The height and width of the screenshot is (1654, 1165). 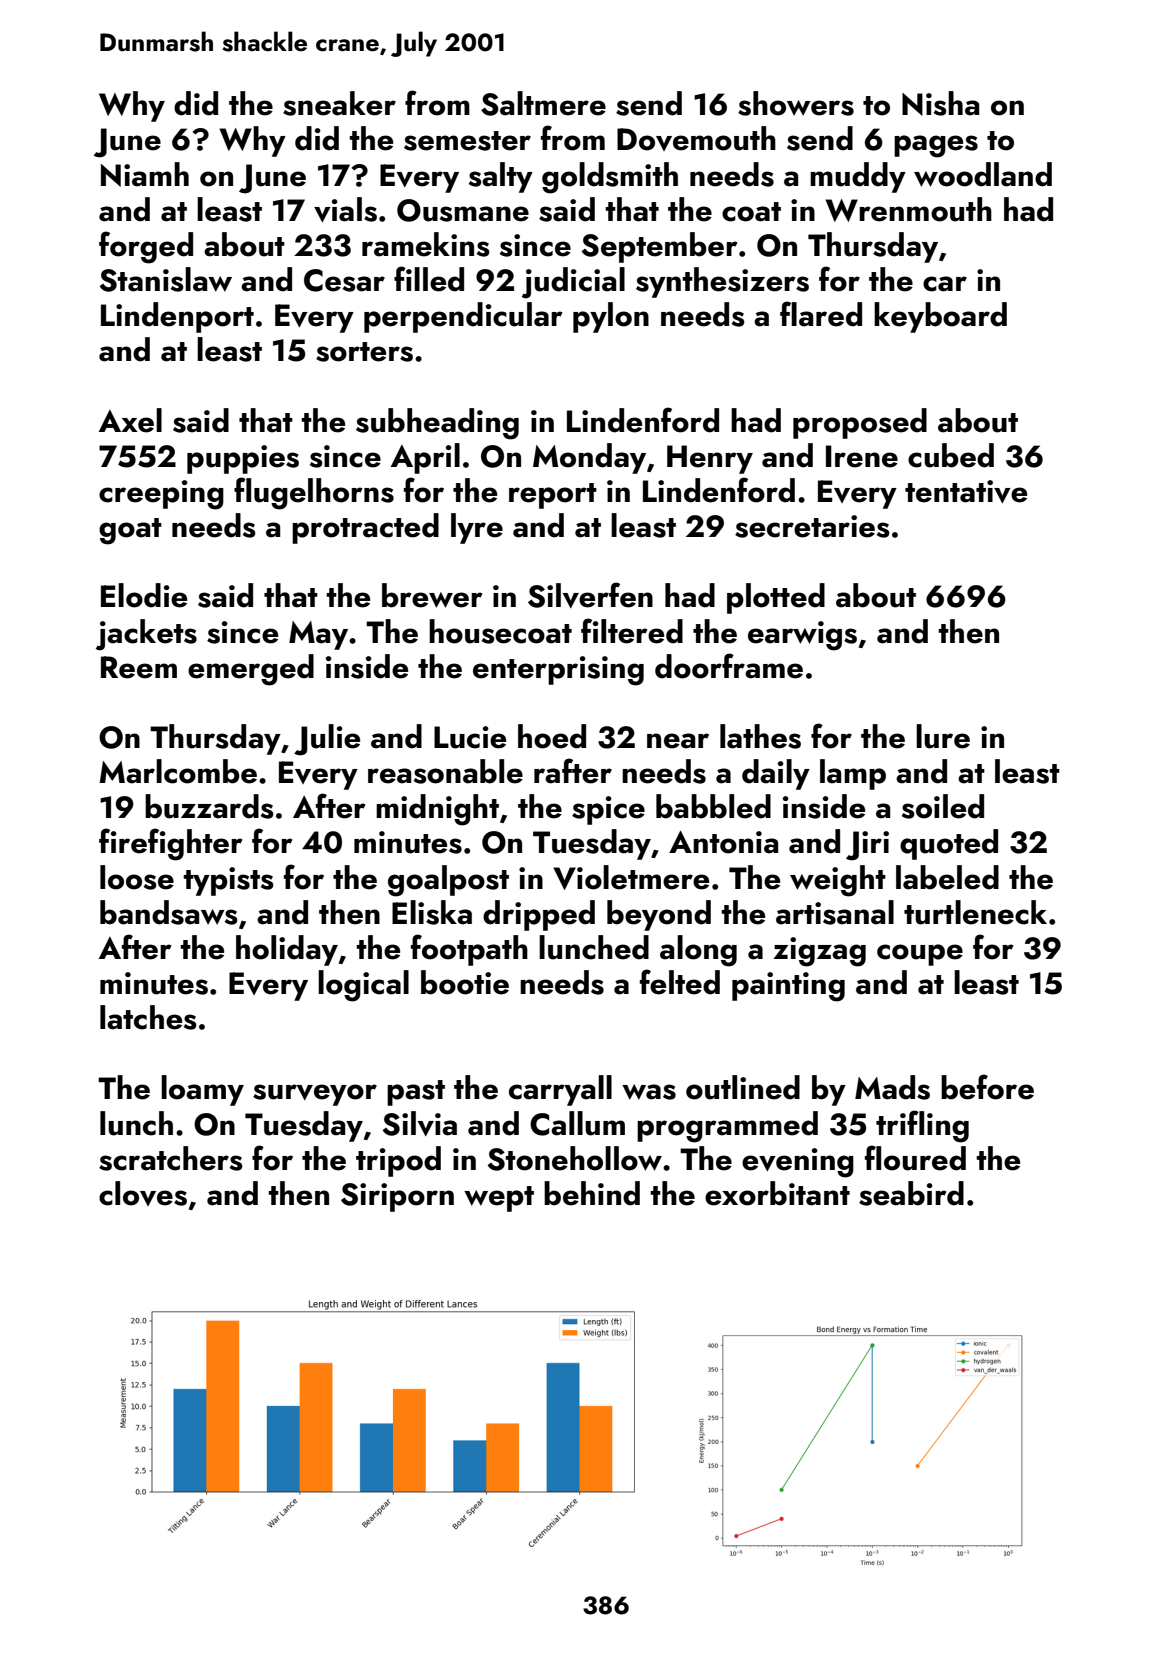 What do you see at coordinates (228, 881) in the screenshot?
I see `typists` at bounding box center [228, 881].
